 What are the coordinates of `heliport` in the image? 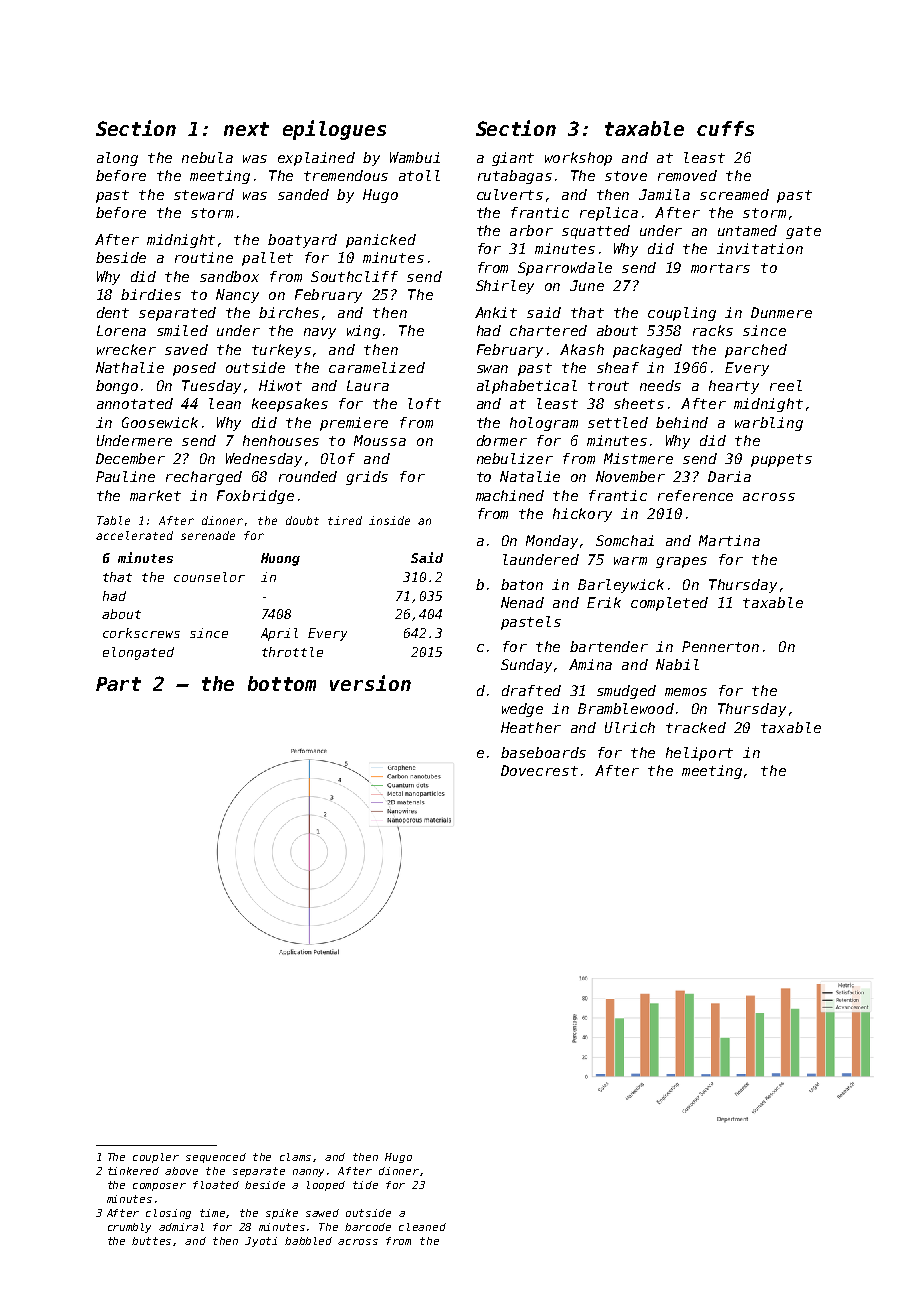 It's located at (699, 754).
